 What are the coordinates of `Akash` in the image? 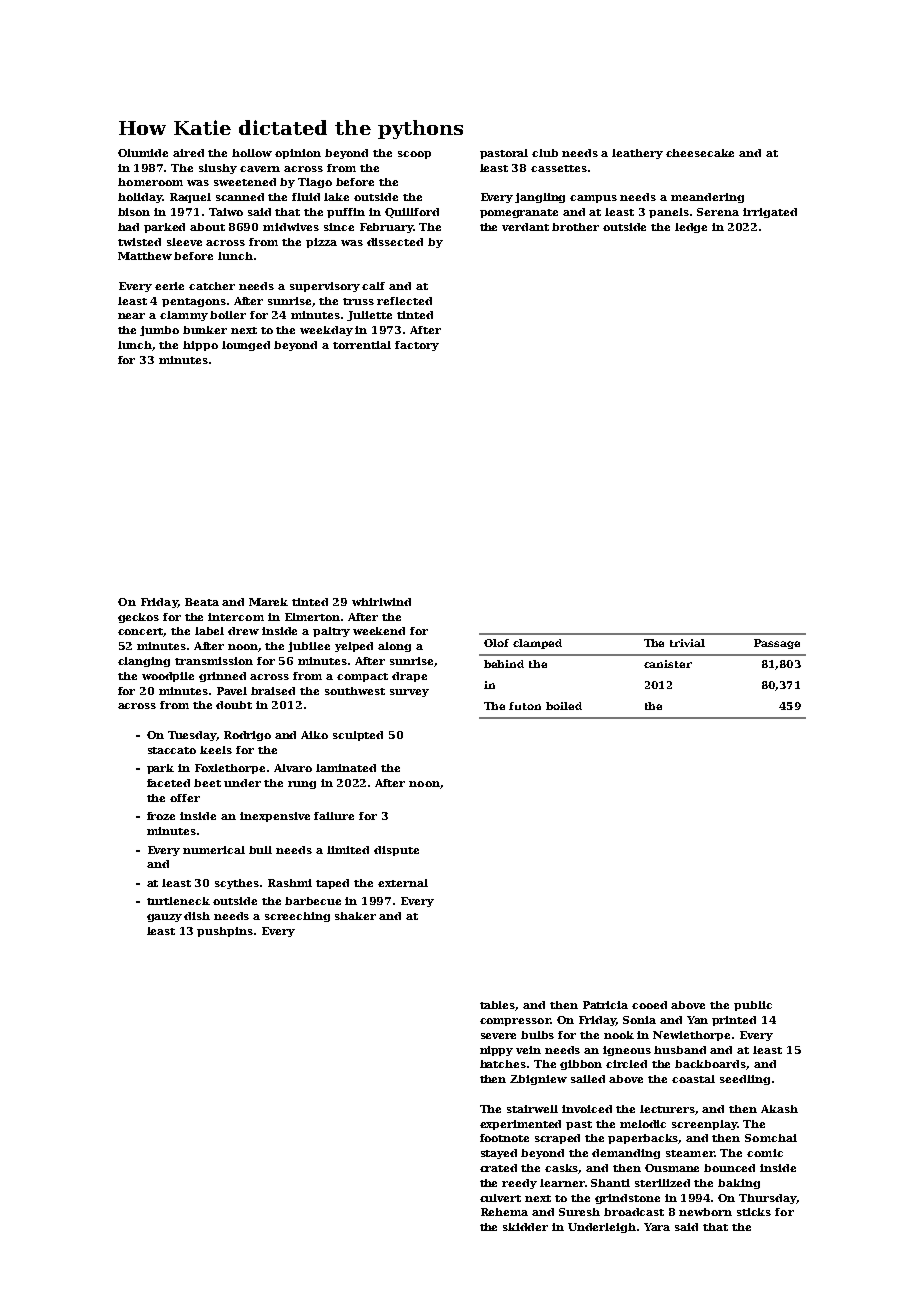 It's located at (779, 1109).
